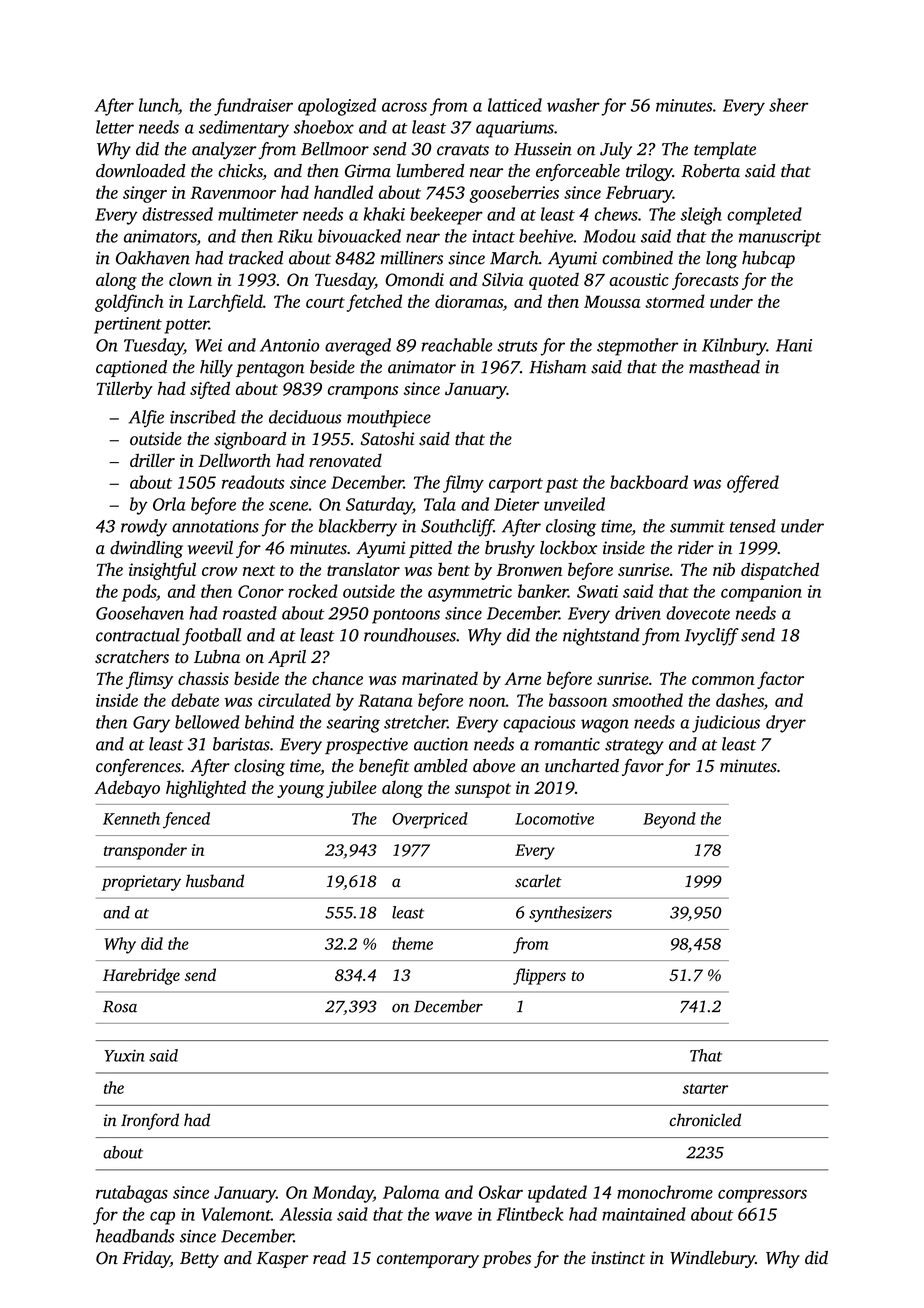 Image resolution: width=924 pixels, height=1308 pixels. What do you see at coordinates (539, 976) in the screenshot?
I see `flippers` at bounding box center [539, 976].
